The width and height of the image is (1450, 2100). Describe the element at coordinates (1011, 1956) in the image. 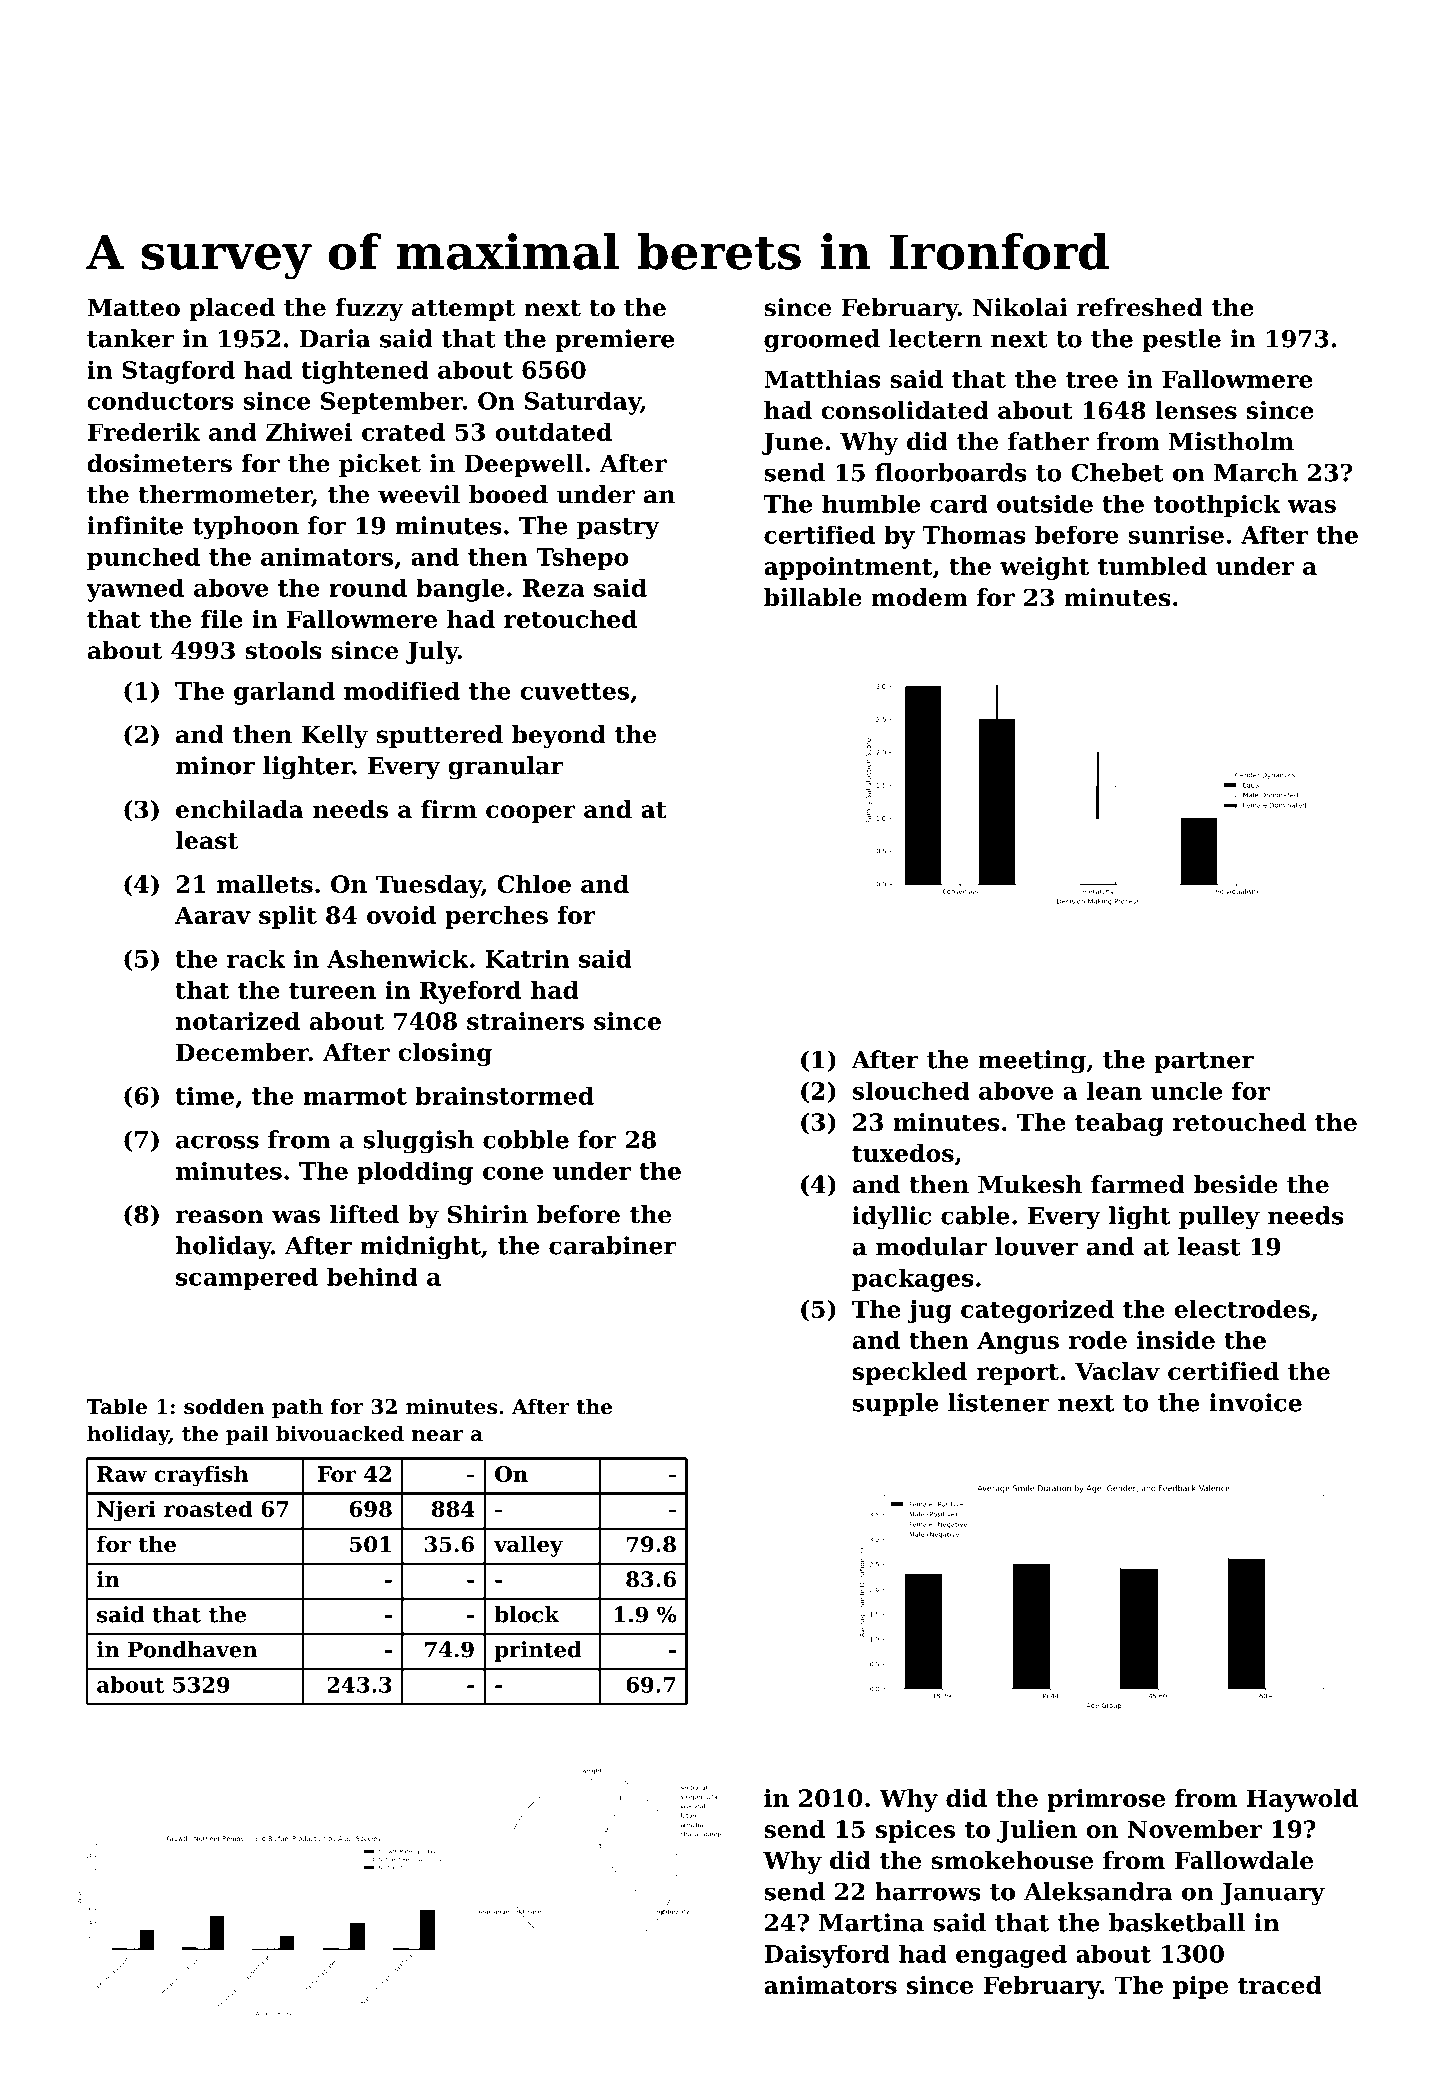

I see `engaged` at that location.
